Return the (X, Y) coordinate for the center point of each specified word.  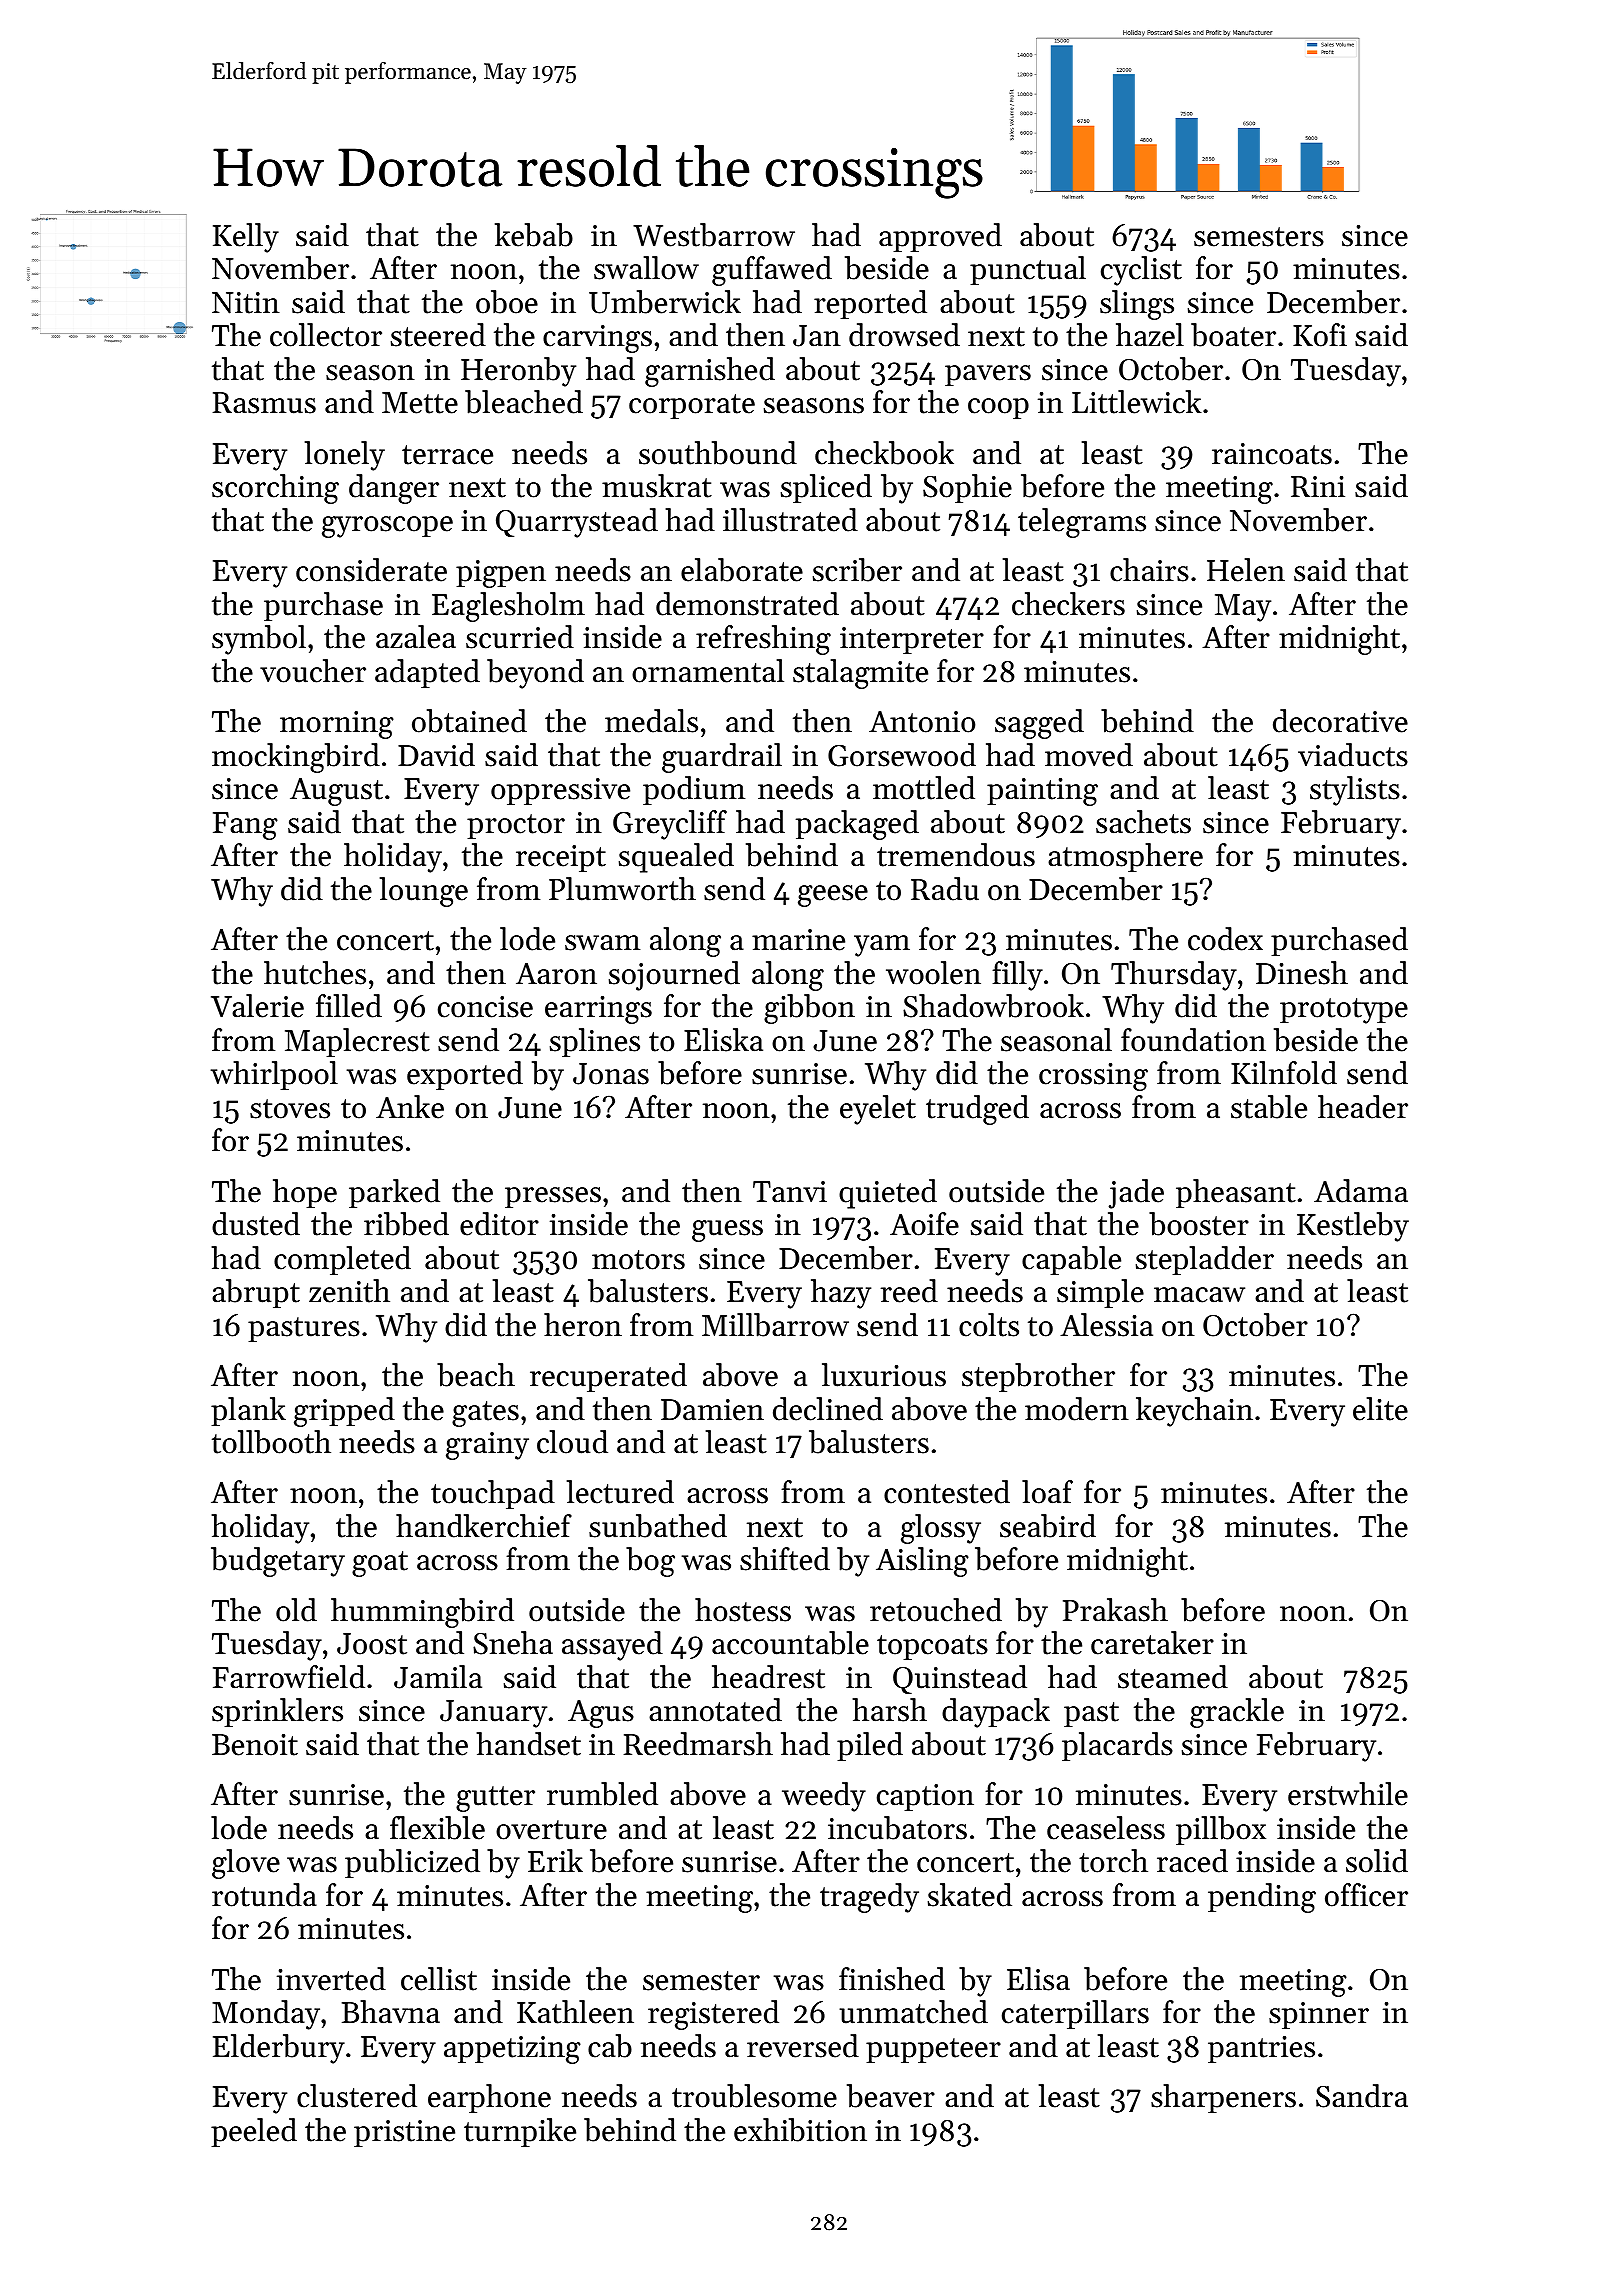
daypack (996, 1713)
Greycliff (670, 825)
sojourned (674, 976)
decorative (1340, 721)
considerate (371, 570)
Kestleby (1353, 1227)
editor (499, 1224)
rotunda (264, 1895)
